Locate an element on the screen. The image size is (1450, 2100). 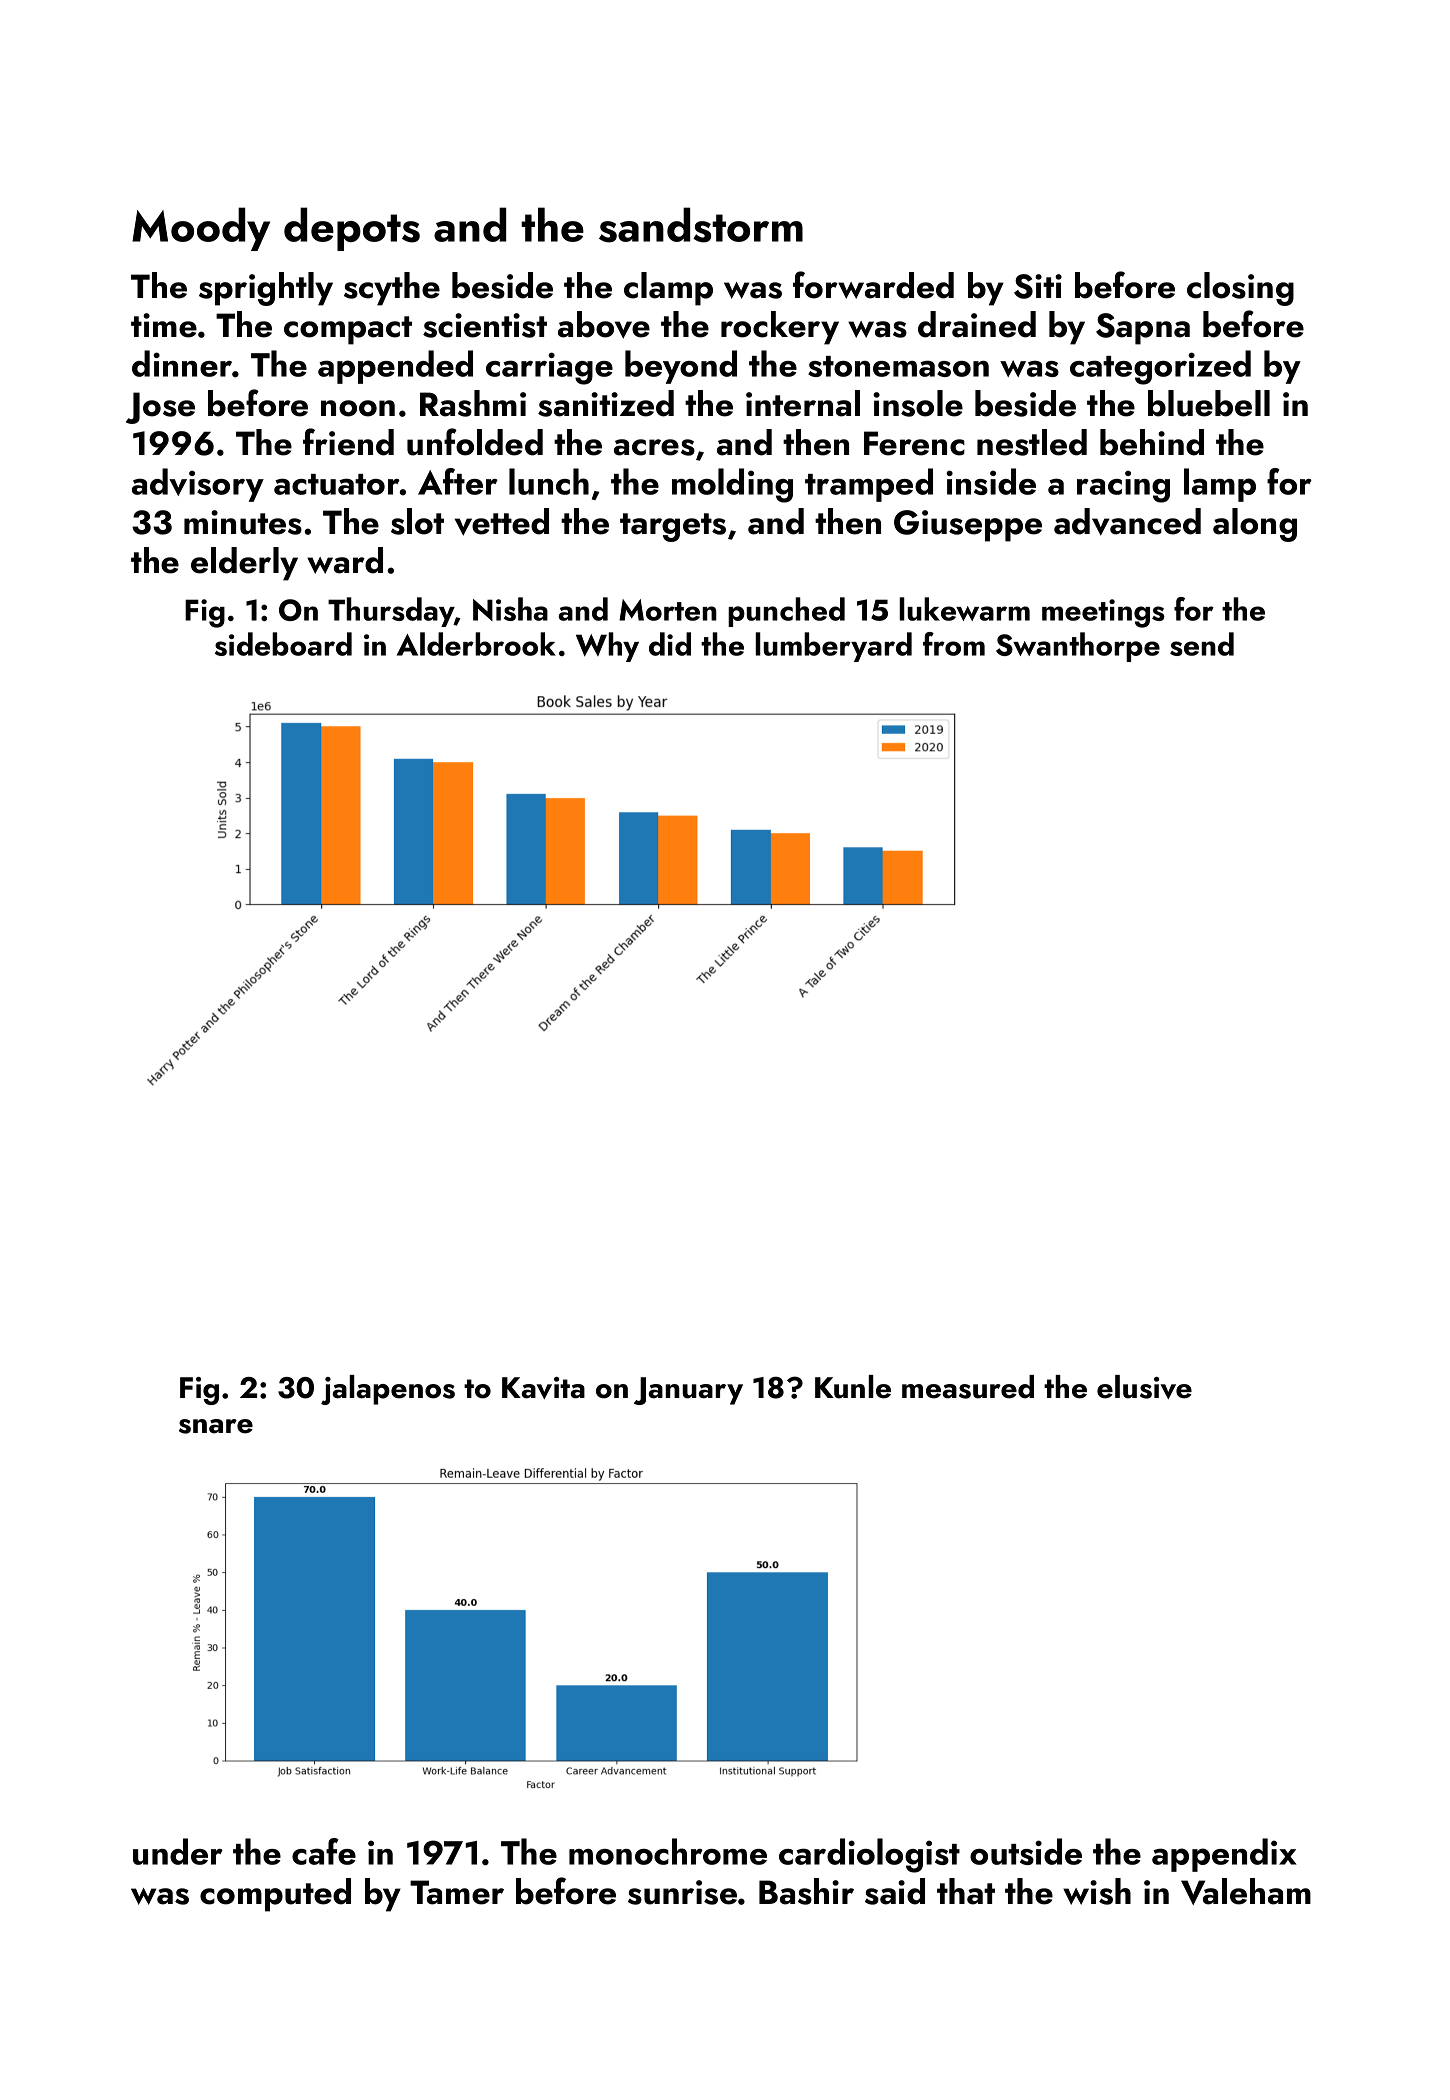
lumberyard is located at coordinates (833, 647).
